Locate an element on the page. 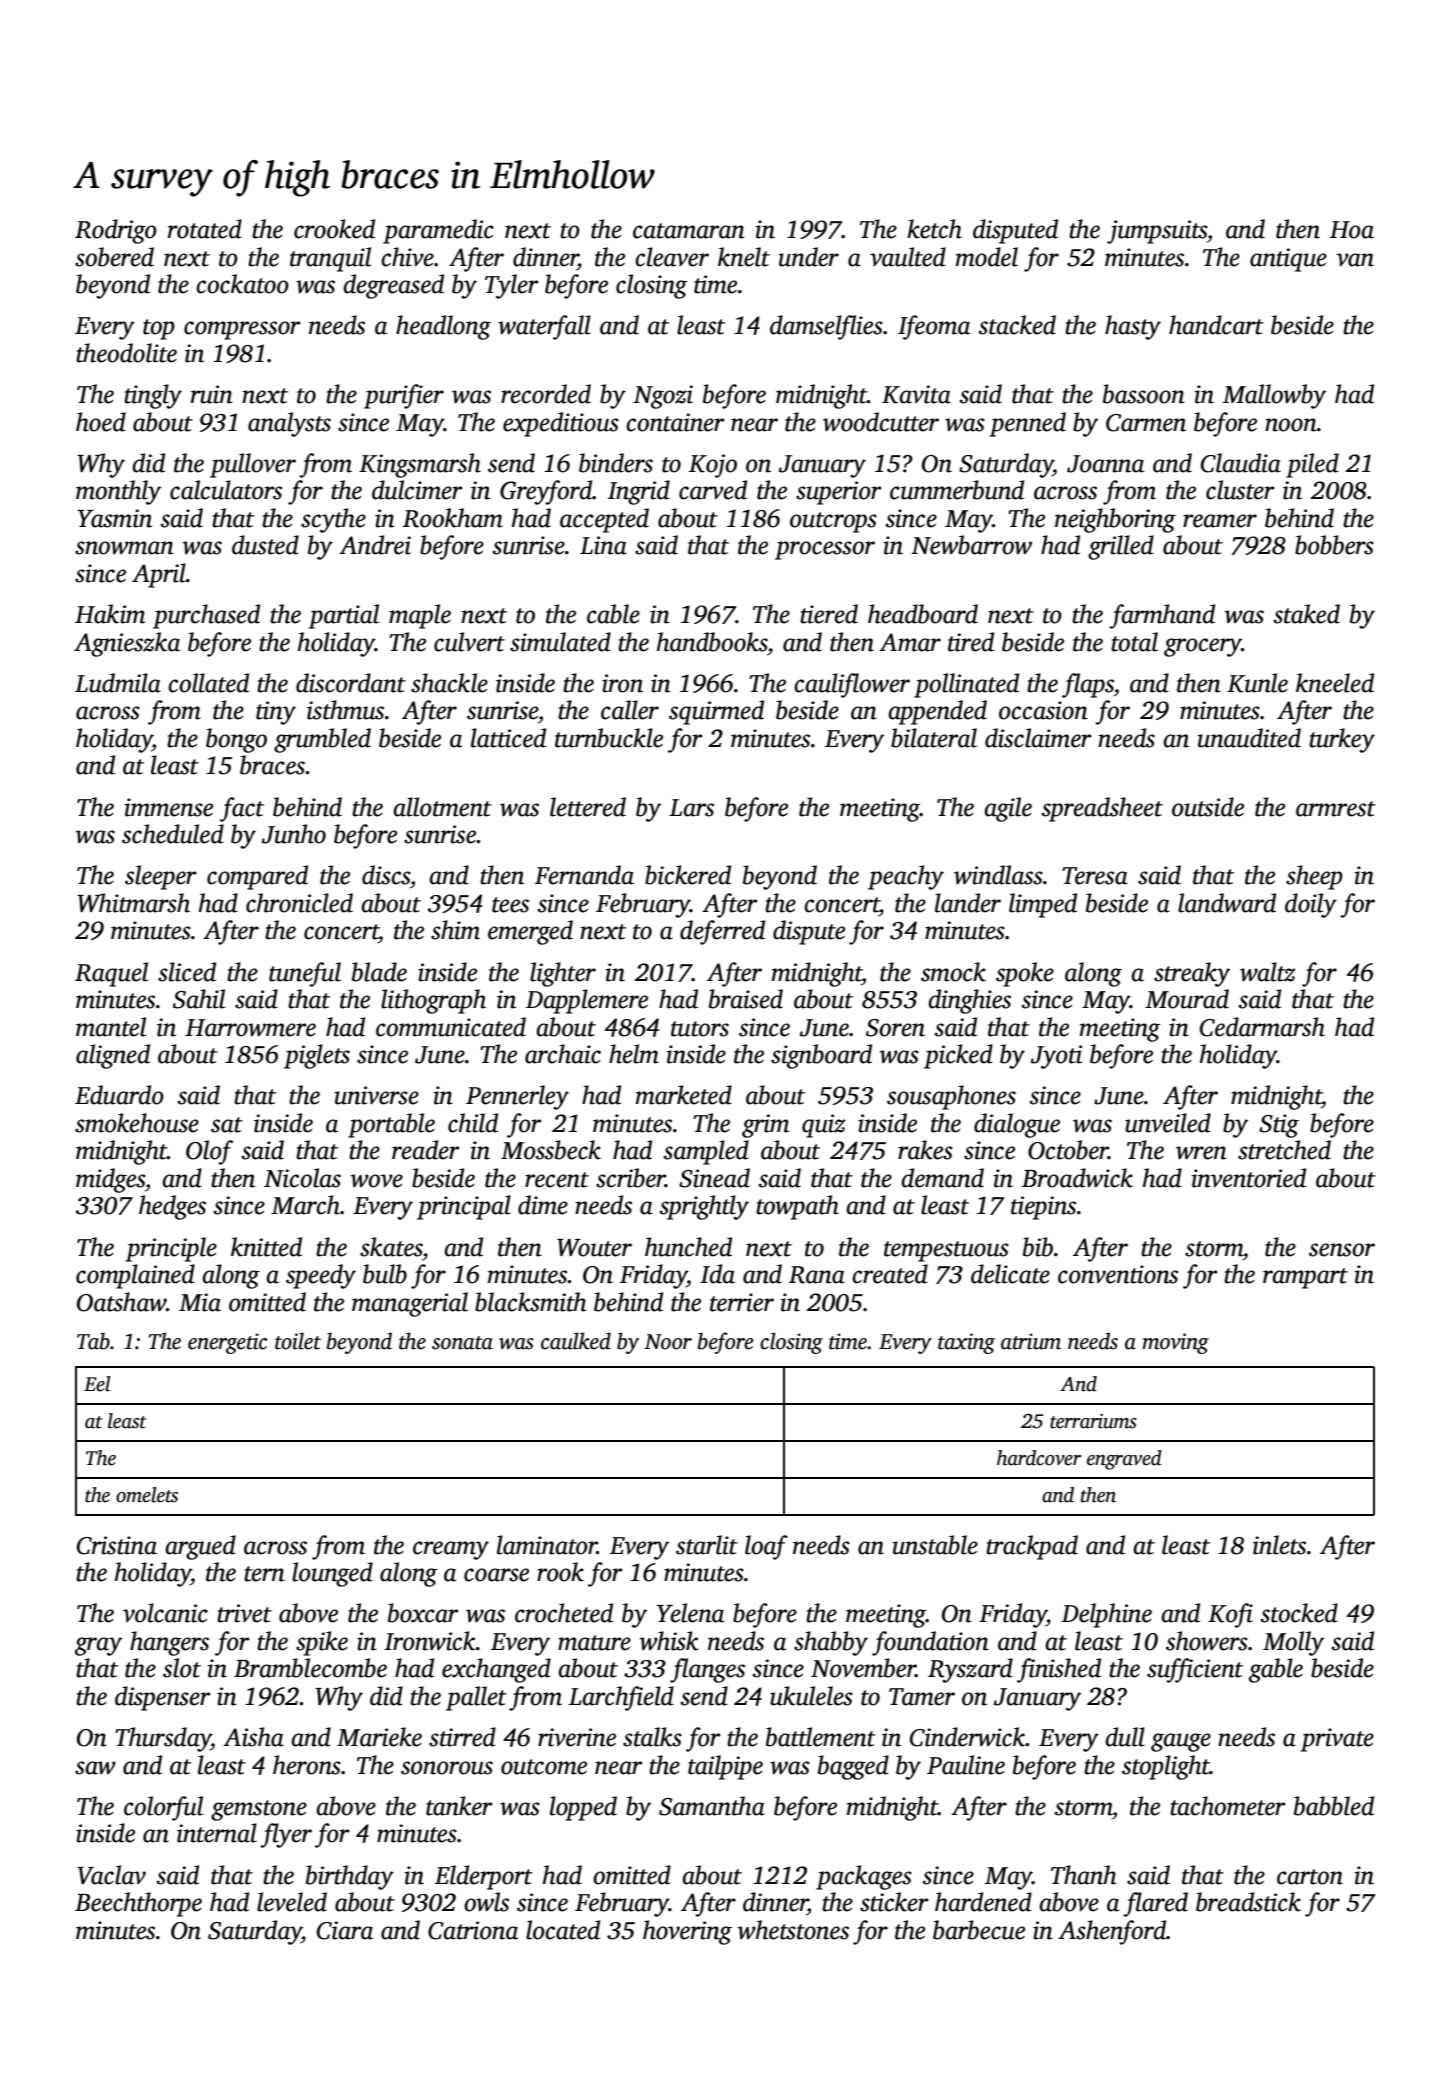  Rodrigo is located at coordinates (116, 231).
